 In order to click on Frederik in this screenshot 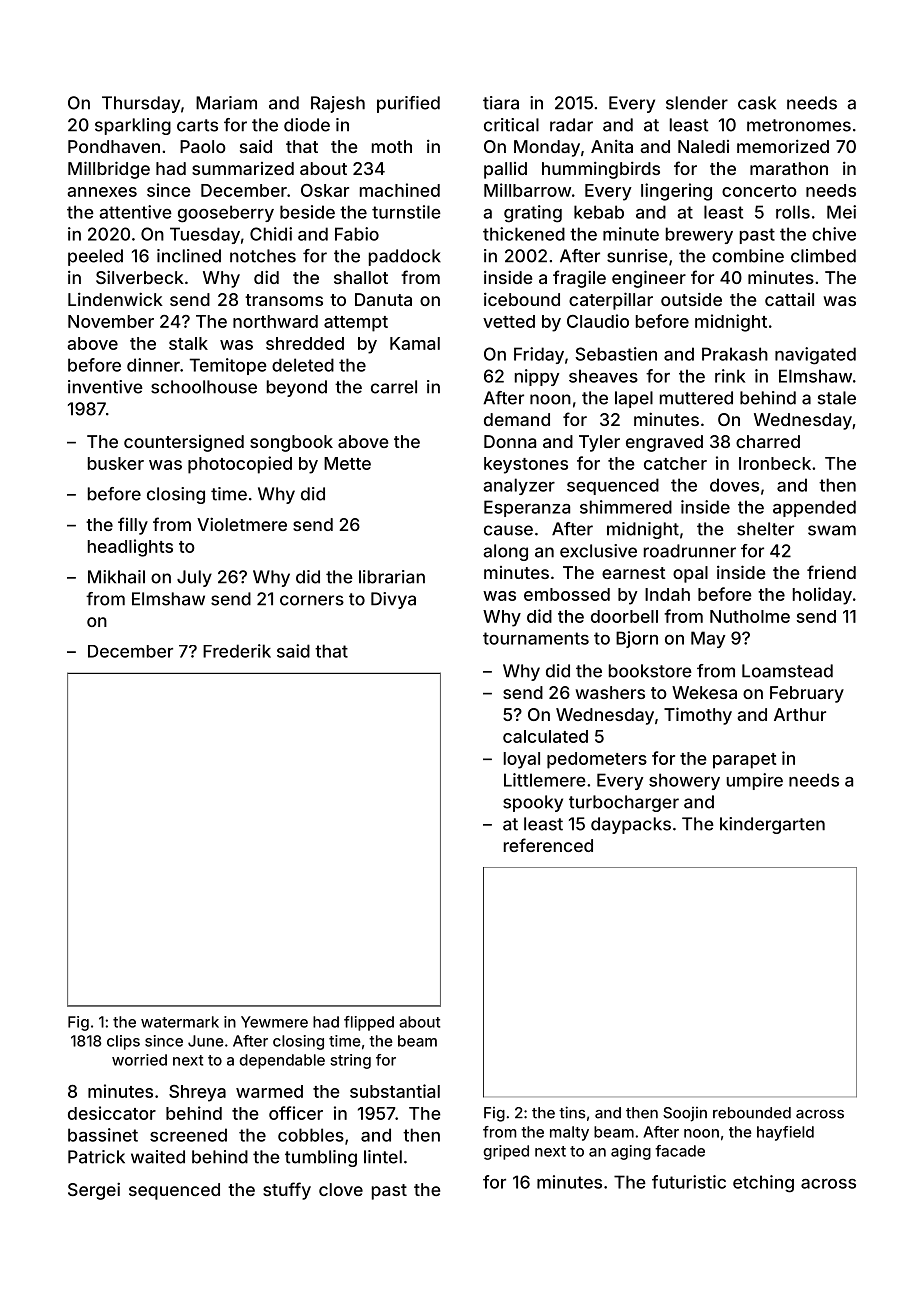, I will do `click(237, 651)`.
